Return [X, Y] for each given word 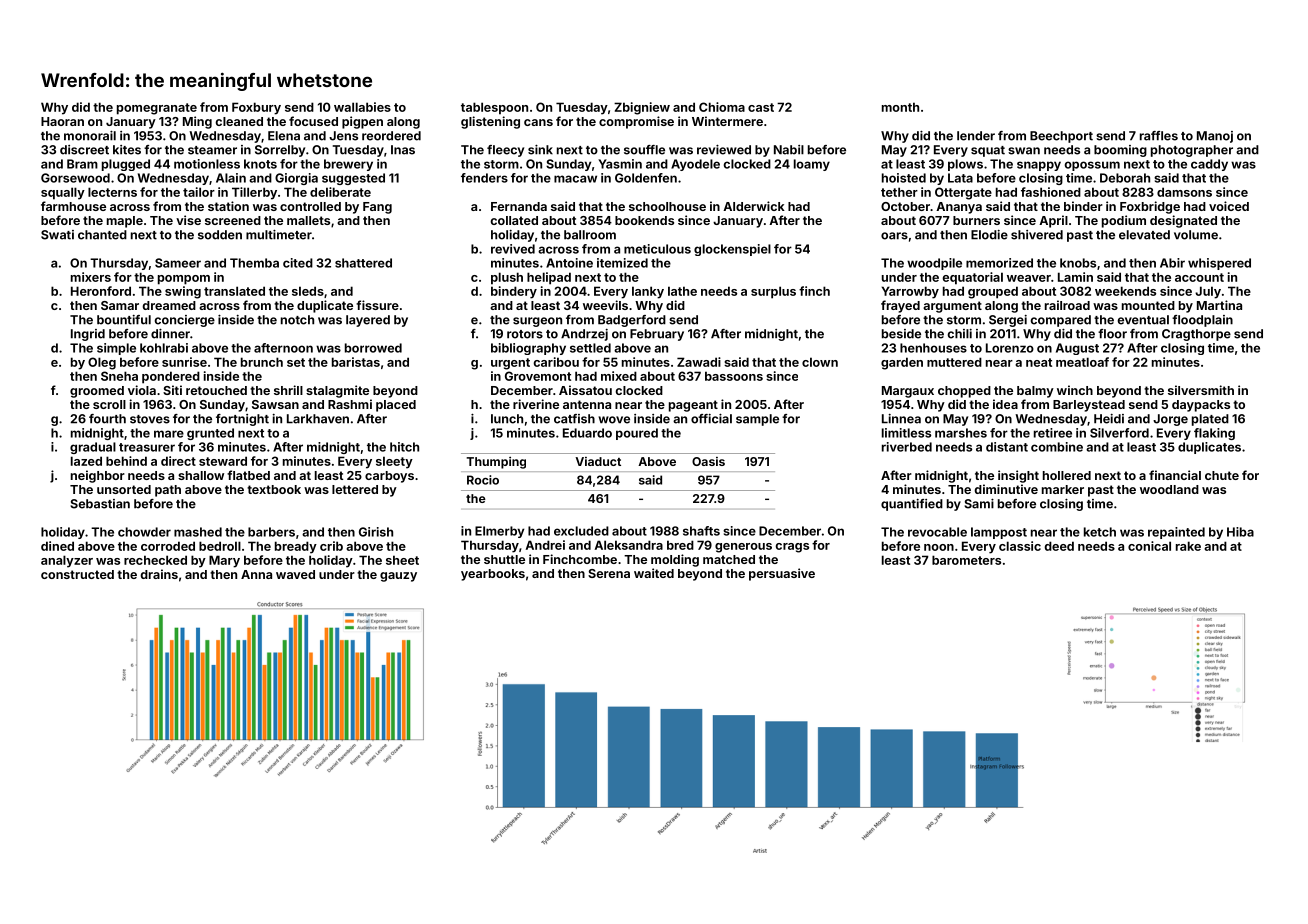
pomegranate [157, 109]
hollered [1067, 475]
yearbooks [493, 575]
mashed [198, 532]
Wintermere [727, 121]
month [900, 107]
